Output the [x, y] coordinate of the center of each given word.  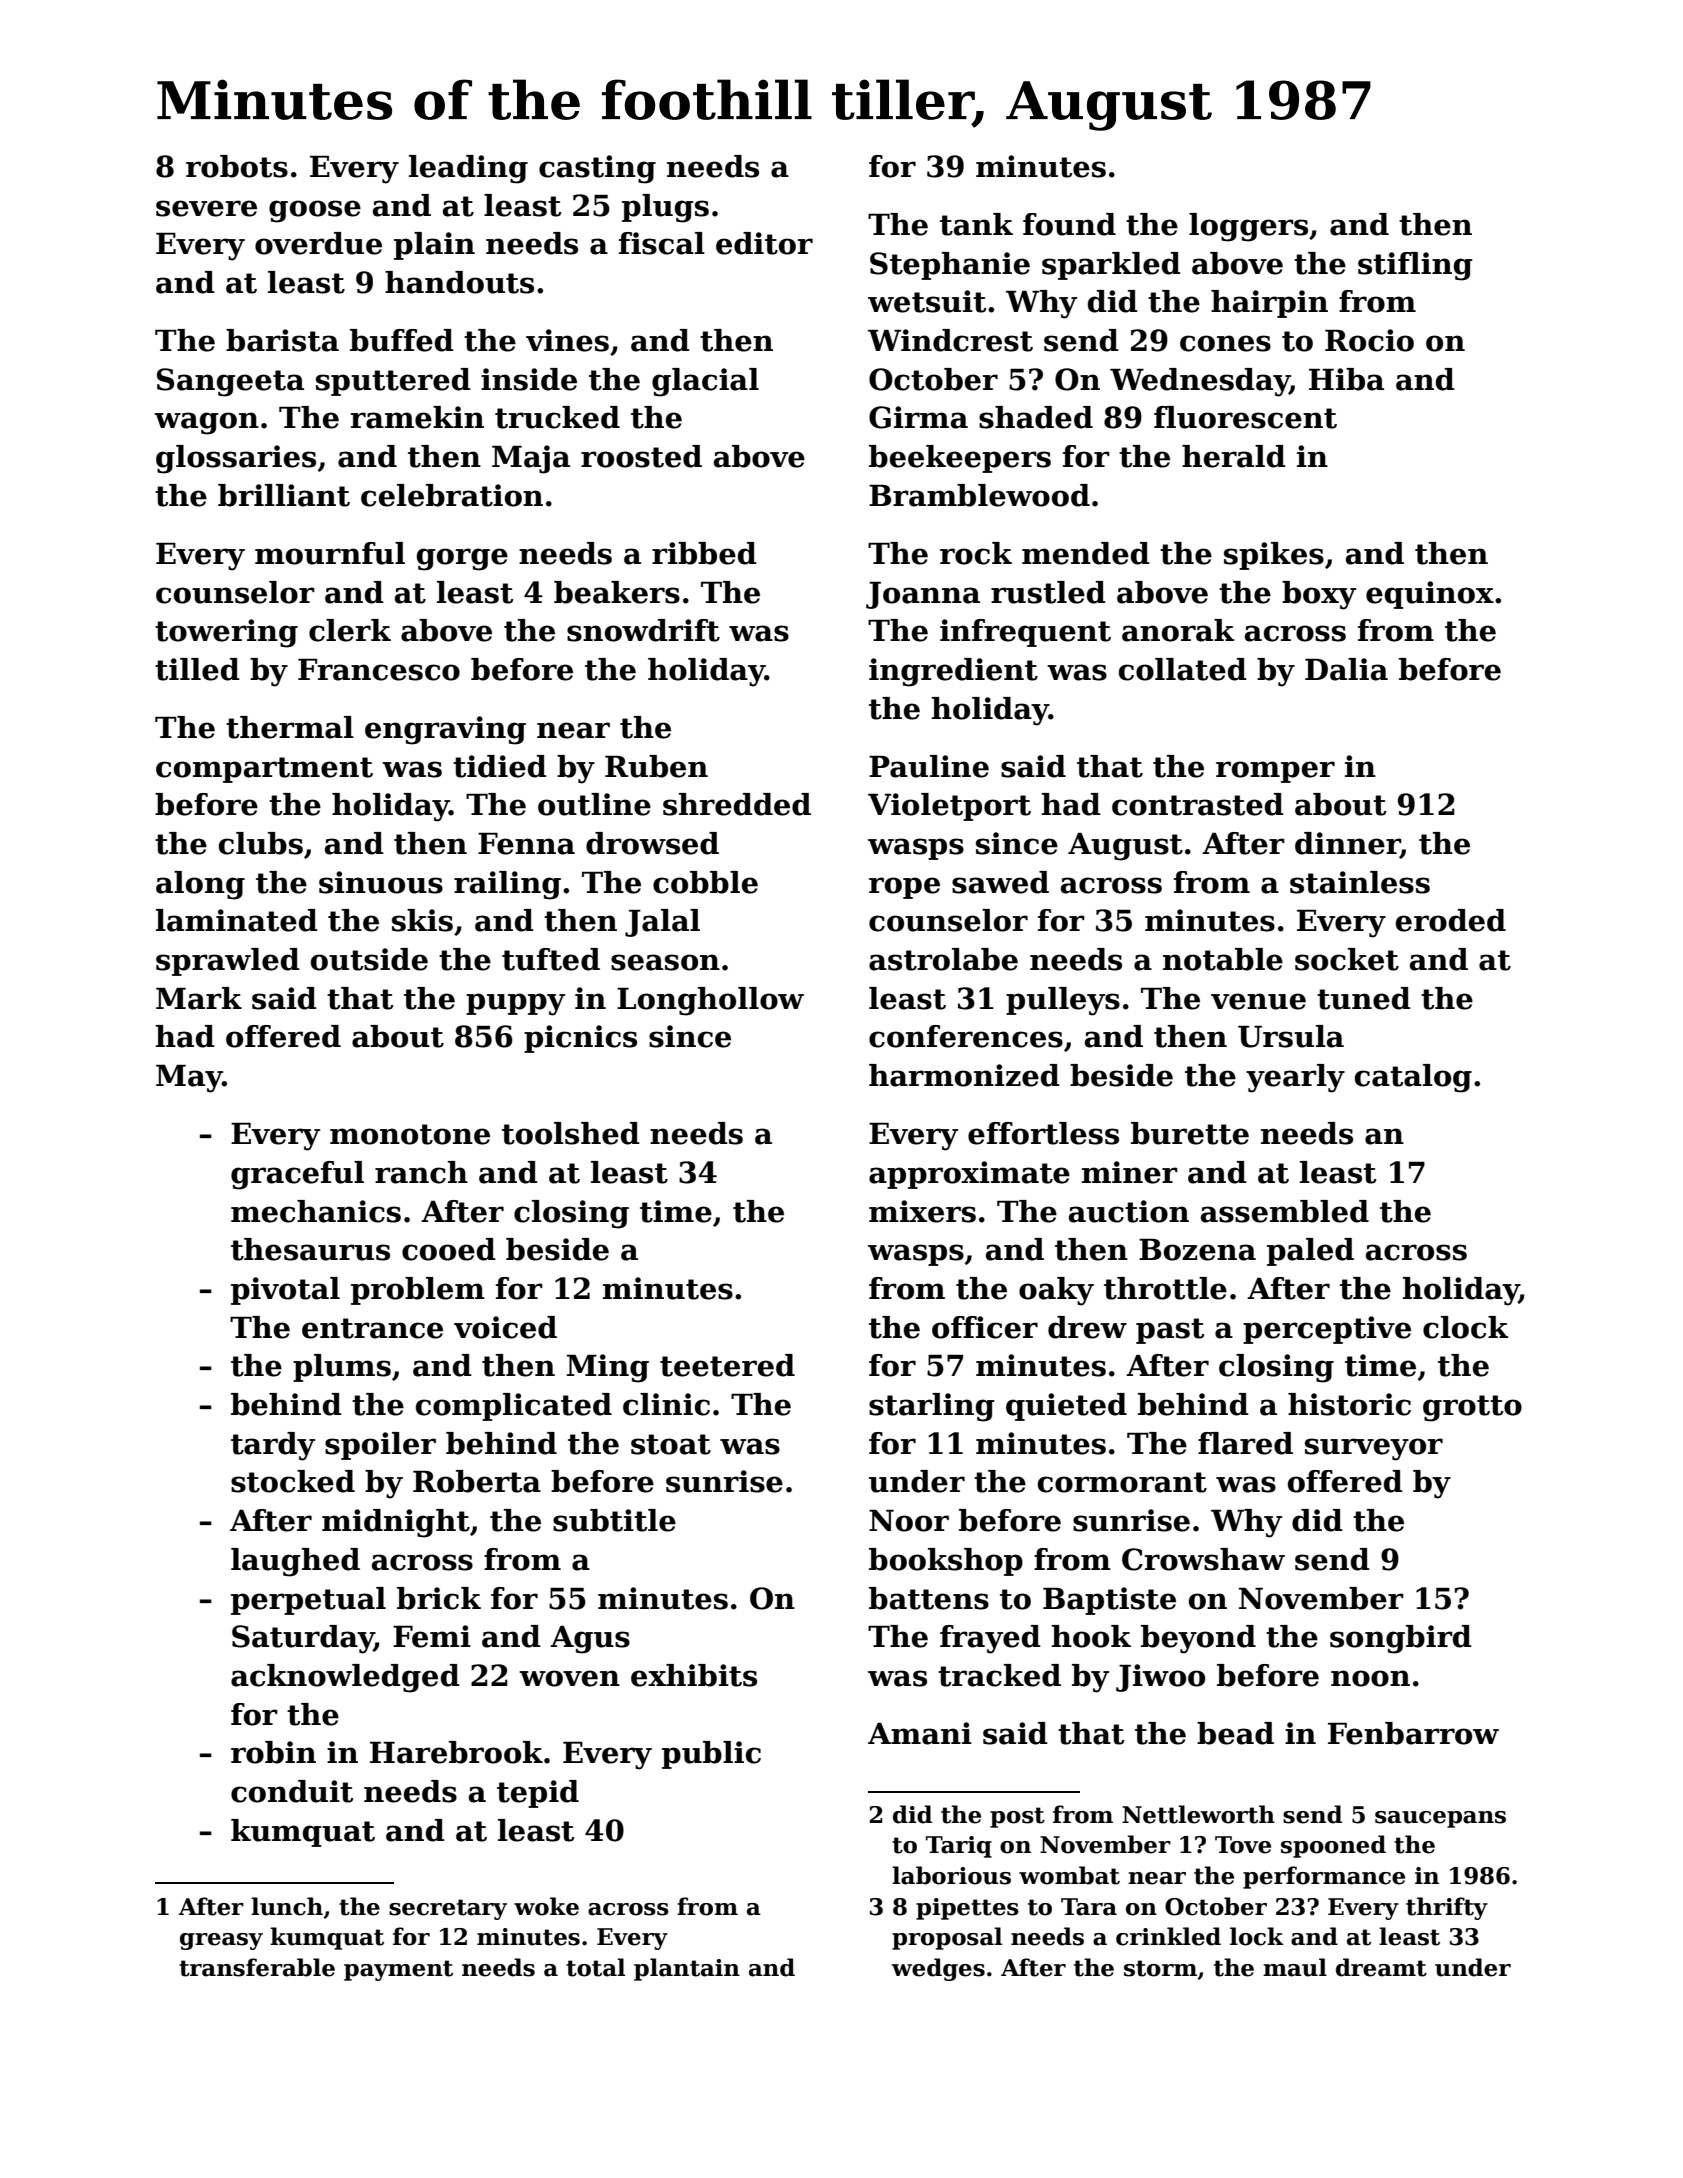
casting [597, 169]
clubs [261, 843]
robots [237, 166]
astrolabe [943, 959]
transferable [257, 1967]
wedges [938, 1969]
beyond [1198, 1639]
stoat [671, 1444]
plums [342, 1368]
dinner [1347, 844]
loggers [1248, 227]
